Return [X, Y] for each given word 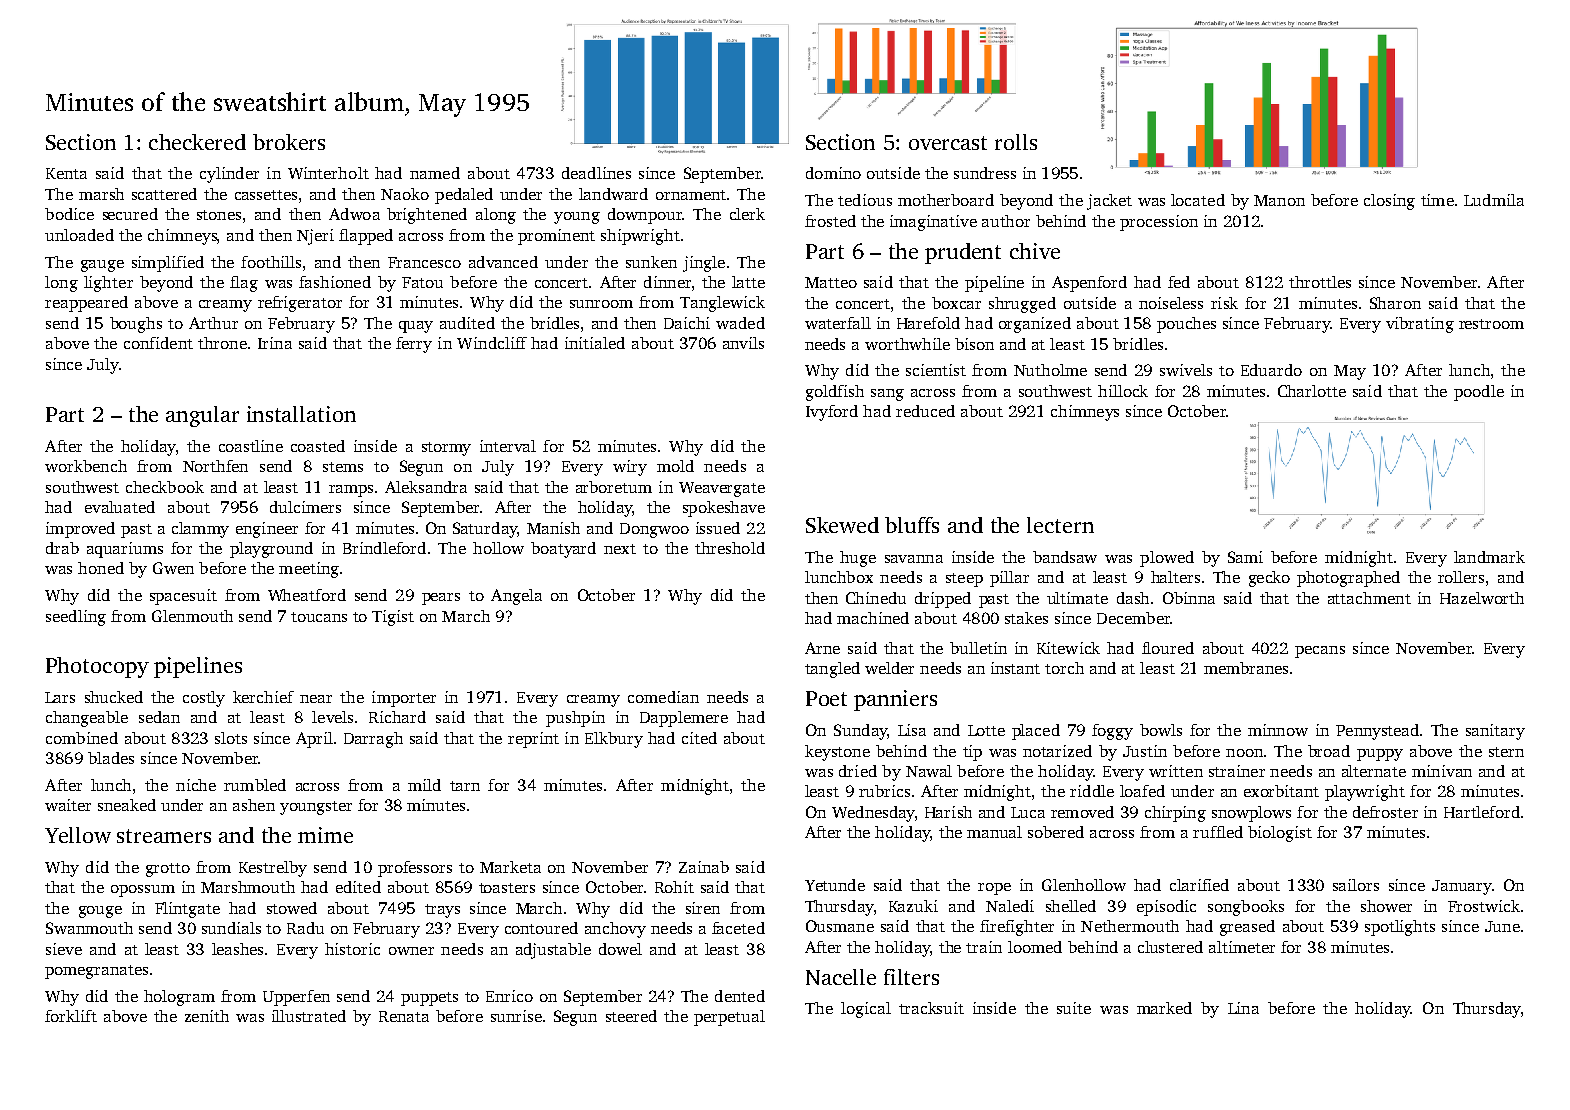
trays [442, 911]
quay [416, 327]
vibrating [1420, 325]
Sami [1245, 557]
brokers [289, 142]
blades [111, 758]
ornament [691, 195]
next [620, 549]
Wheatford [307, 595]
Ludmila [1494, 200]
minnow [1278, 730]
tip [972, 753]
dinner [667, 282]
